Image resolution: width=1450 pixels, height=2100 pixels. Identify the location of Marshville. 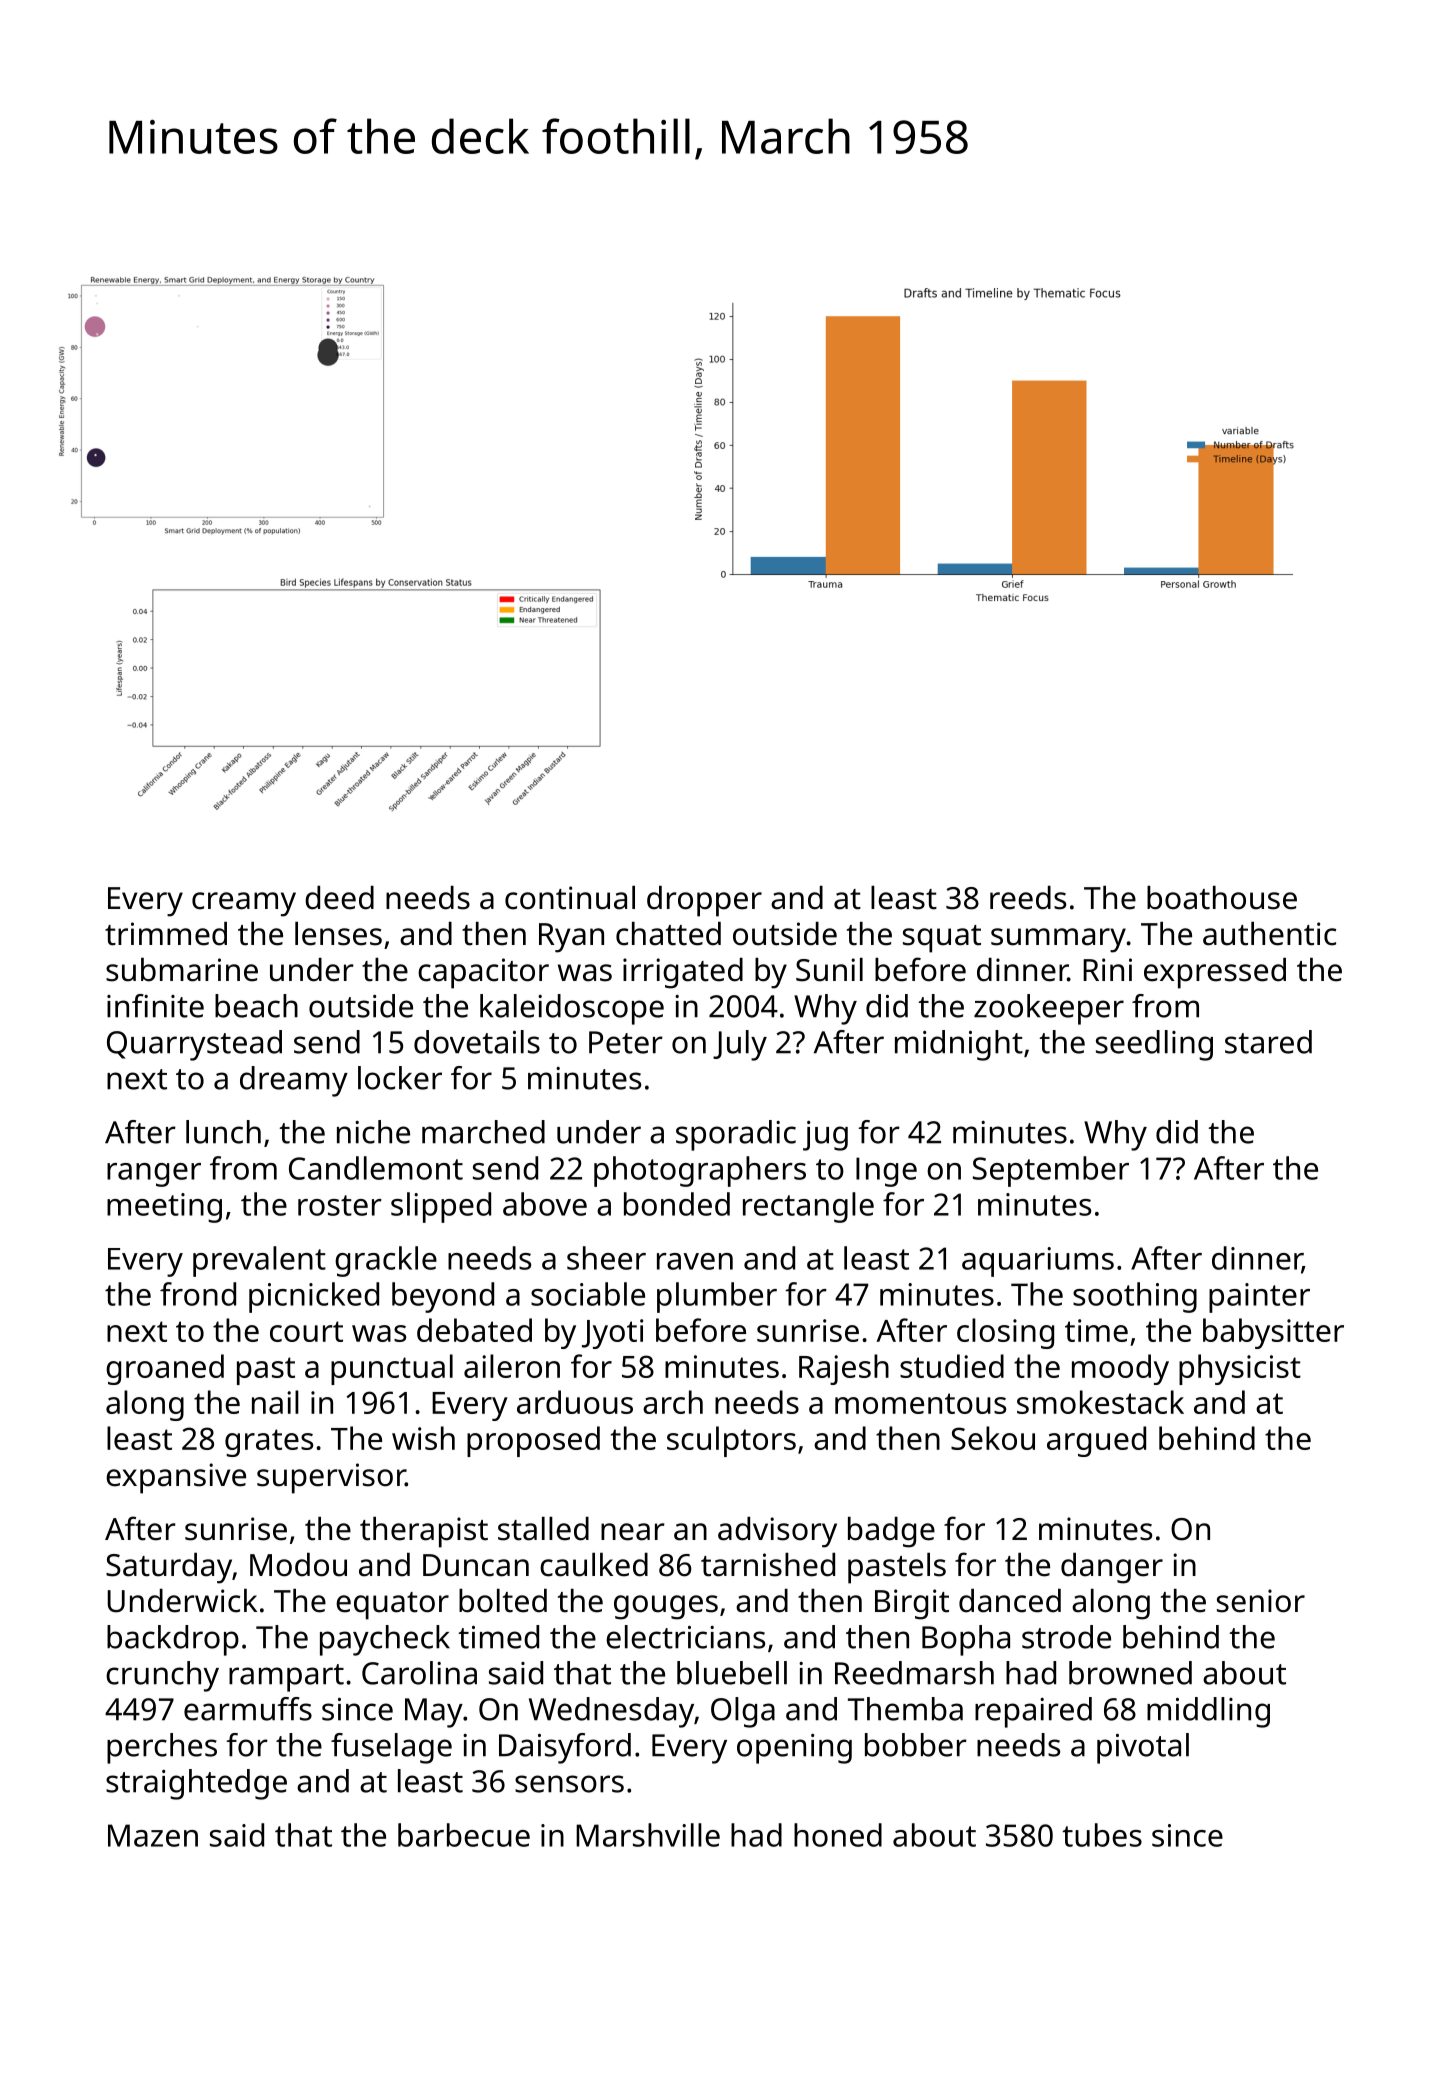
(648, 1835).
